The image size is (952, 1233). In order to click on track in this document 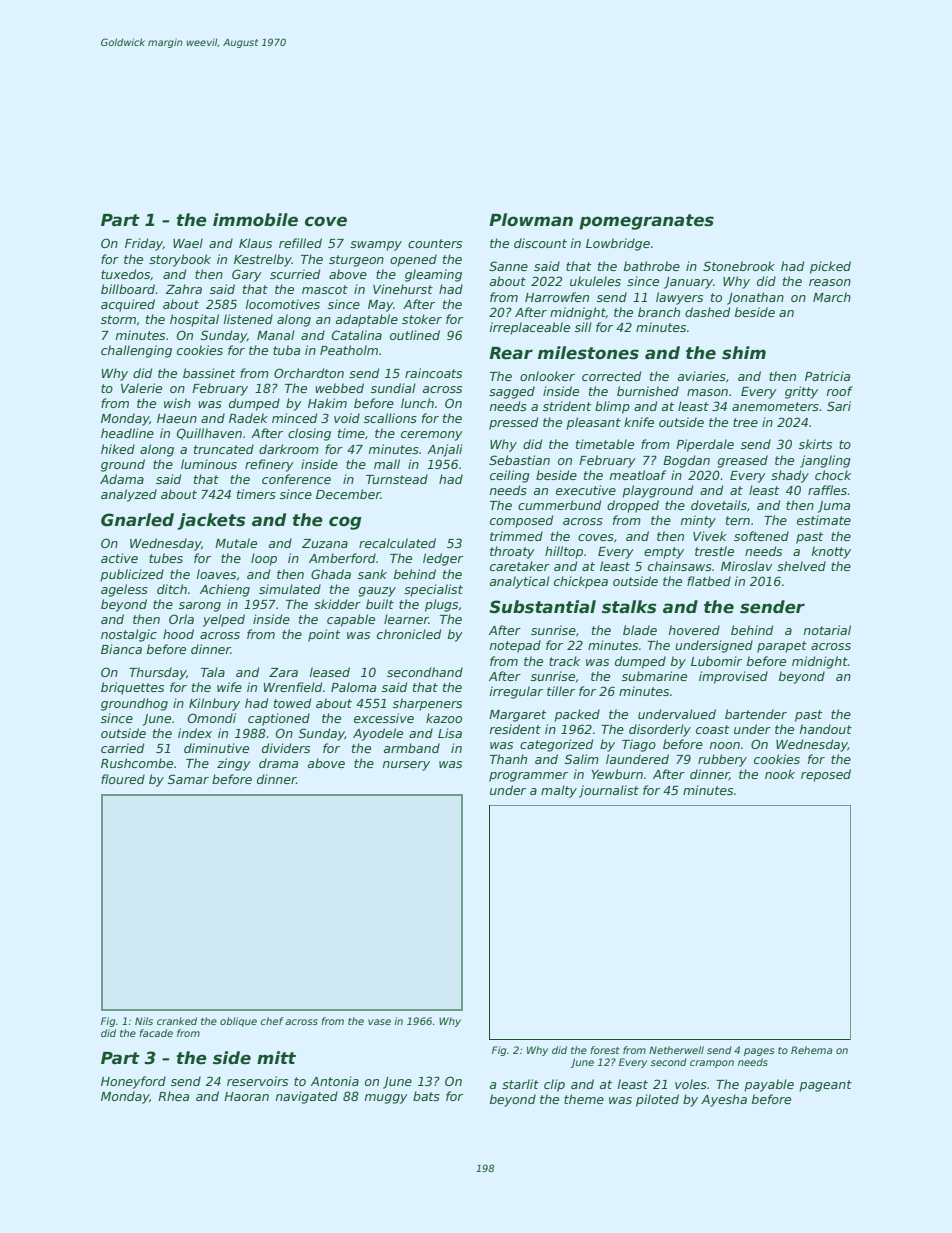, I will do `click(564, 661)`.
